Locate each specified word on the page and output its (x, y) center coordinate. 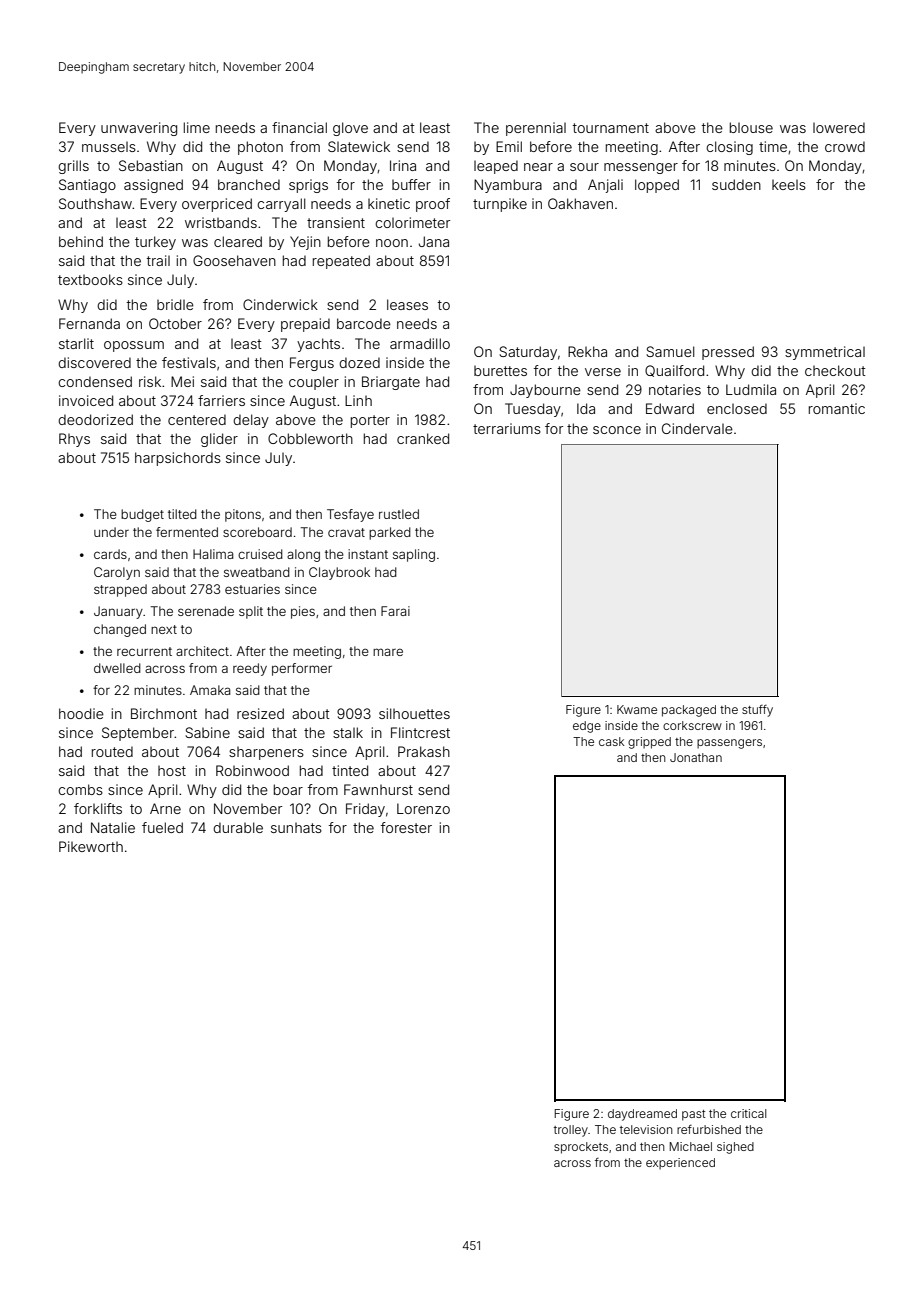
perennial (536, 129)
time (773, 146)
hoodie (81, 713)
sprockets (581, 1148)
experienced (680, 1164)
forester (406, 827)
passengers (729, 744)
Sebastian (151, 165)
